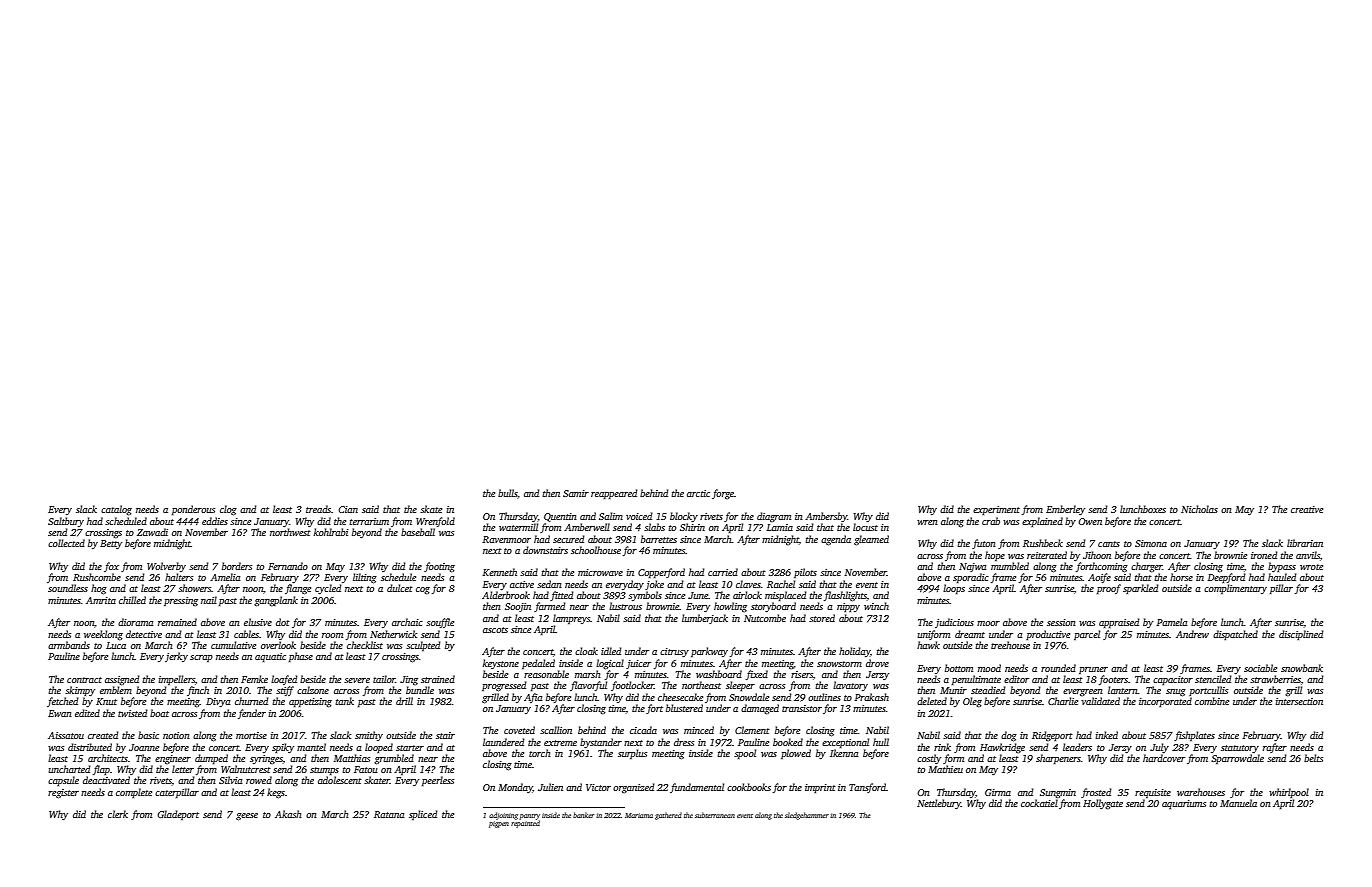  I want to click on June, so click(698, 595).
